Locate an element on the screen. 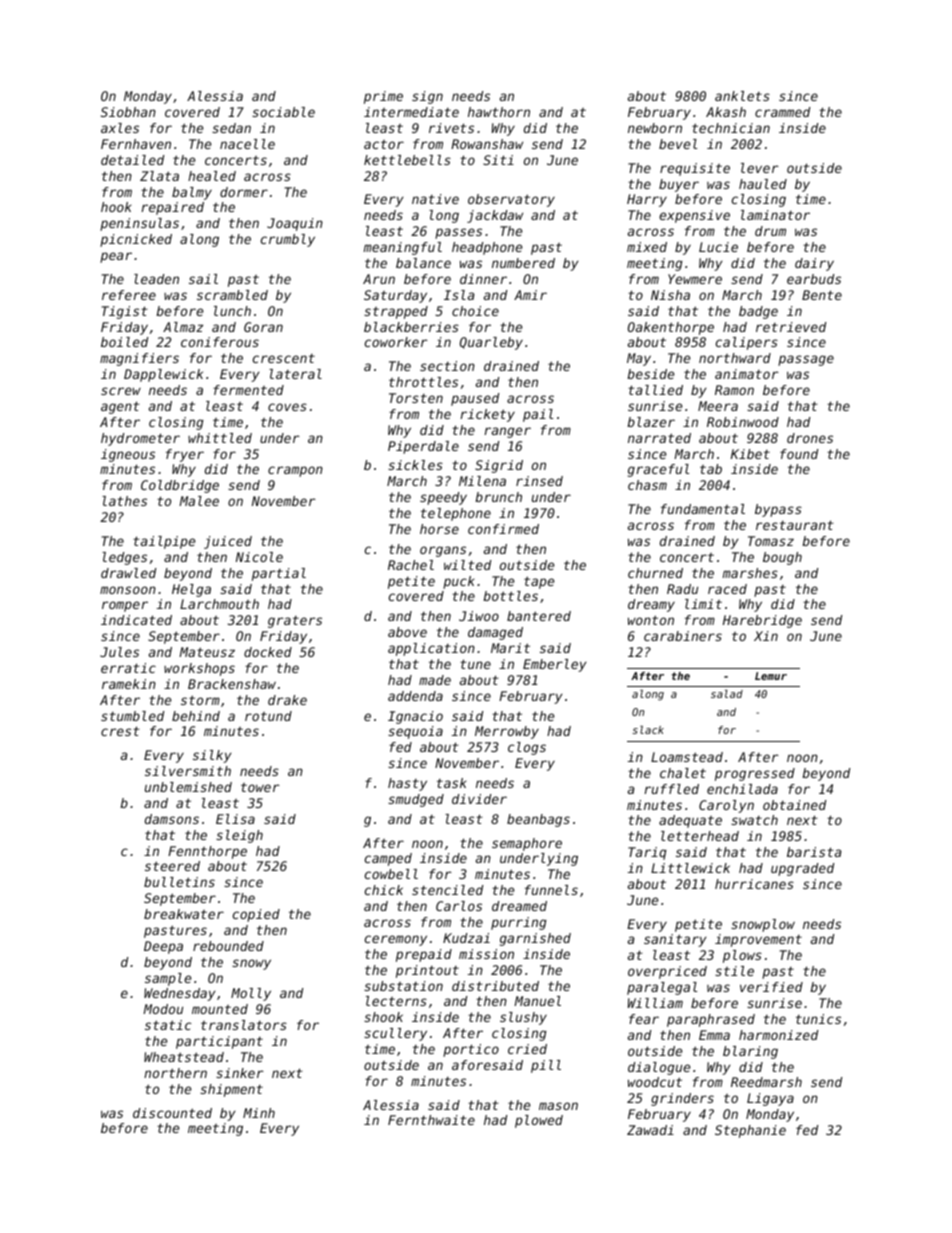  copied is located at coordinates (256, 915).
